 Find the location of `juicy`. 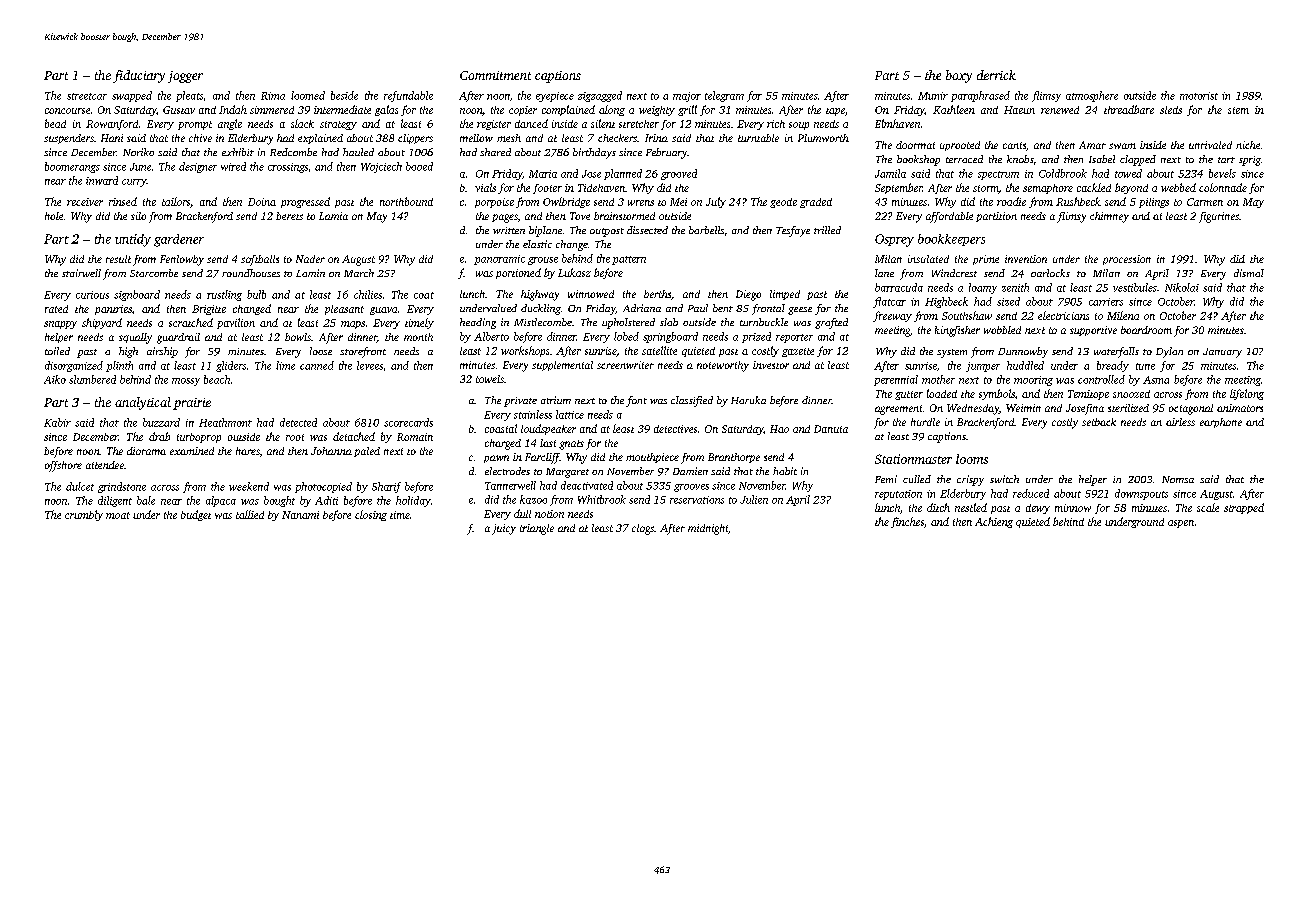

juicy is located at coordinates (504, 529).
